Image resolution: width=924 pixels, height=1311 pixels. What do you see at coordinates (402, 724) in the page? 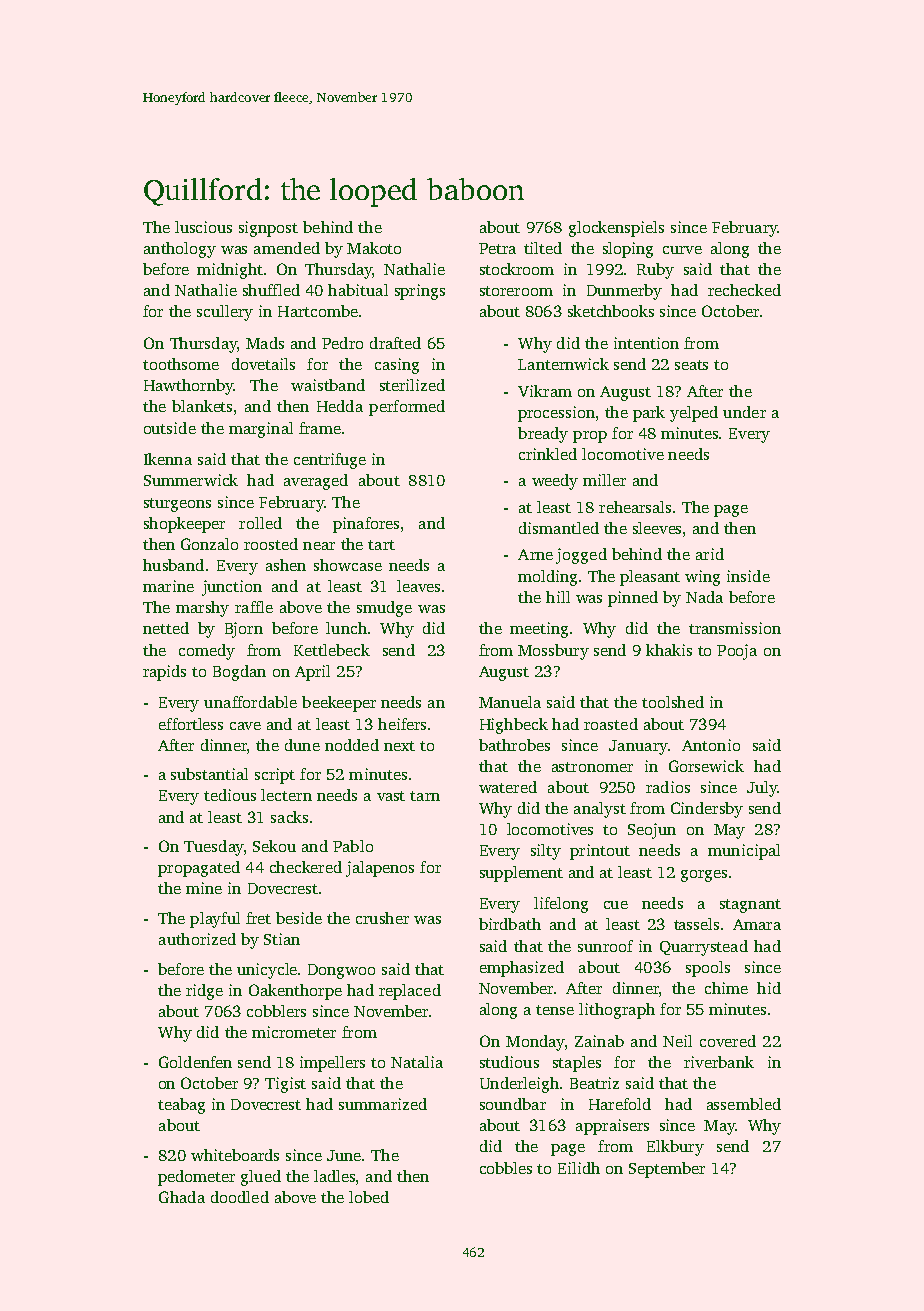
I see `heifers` at bounding box center [402, 724].
